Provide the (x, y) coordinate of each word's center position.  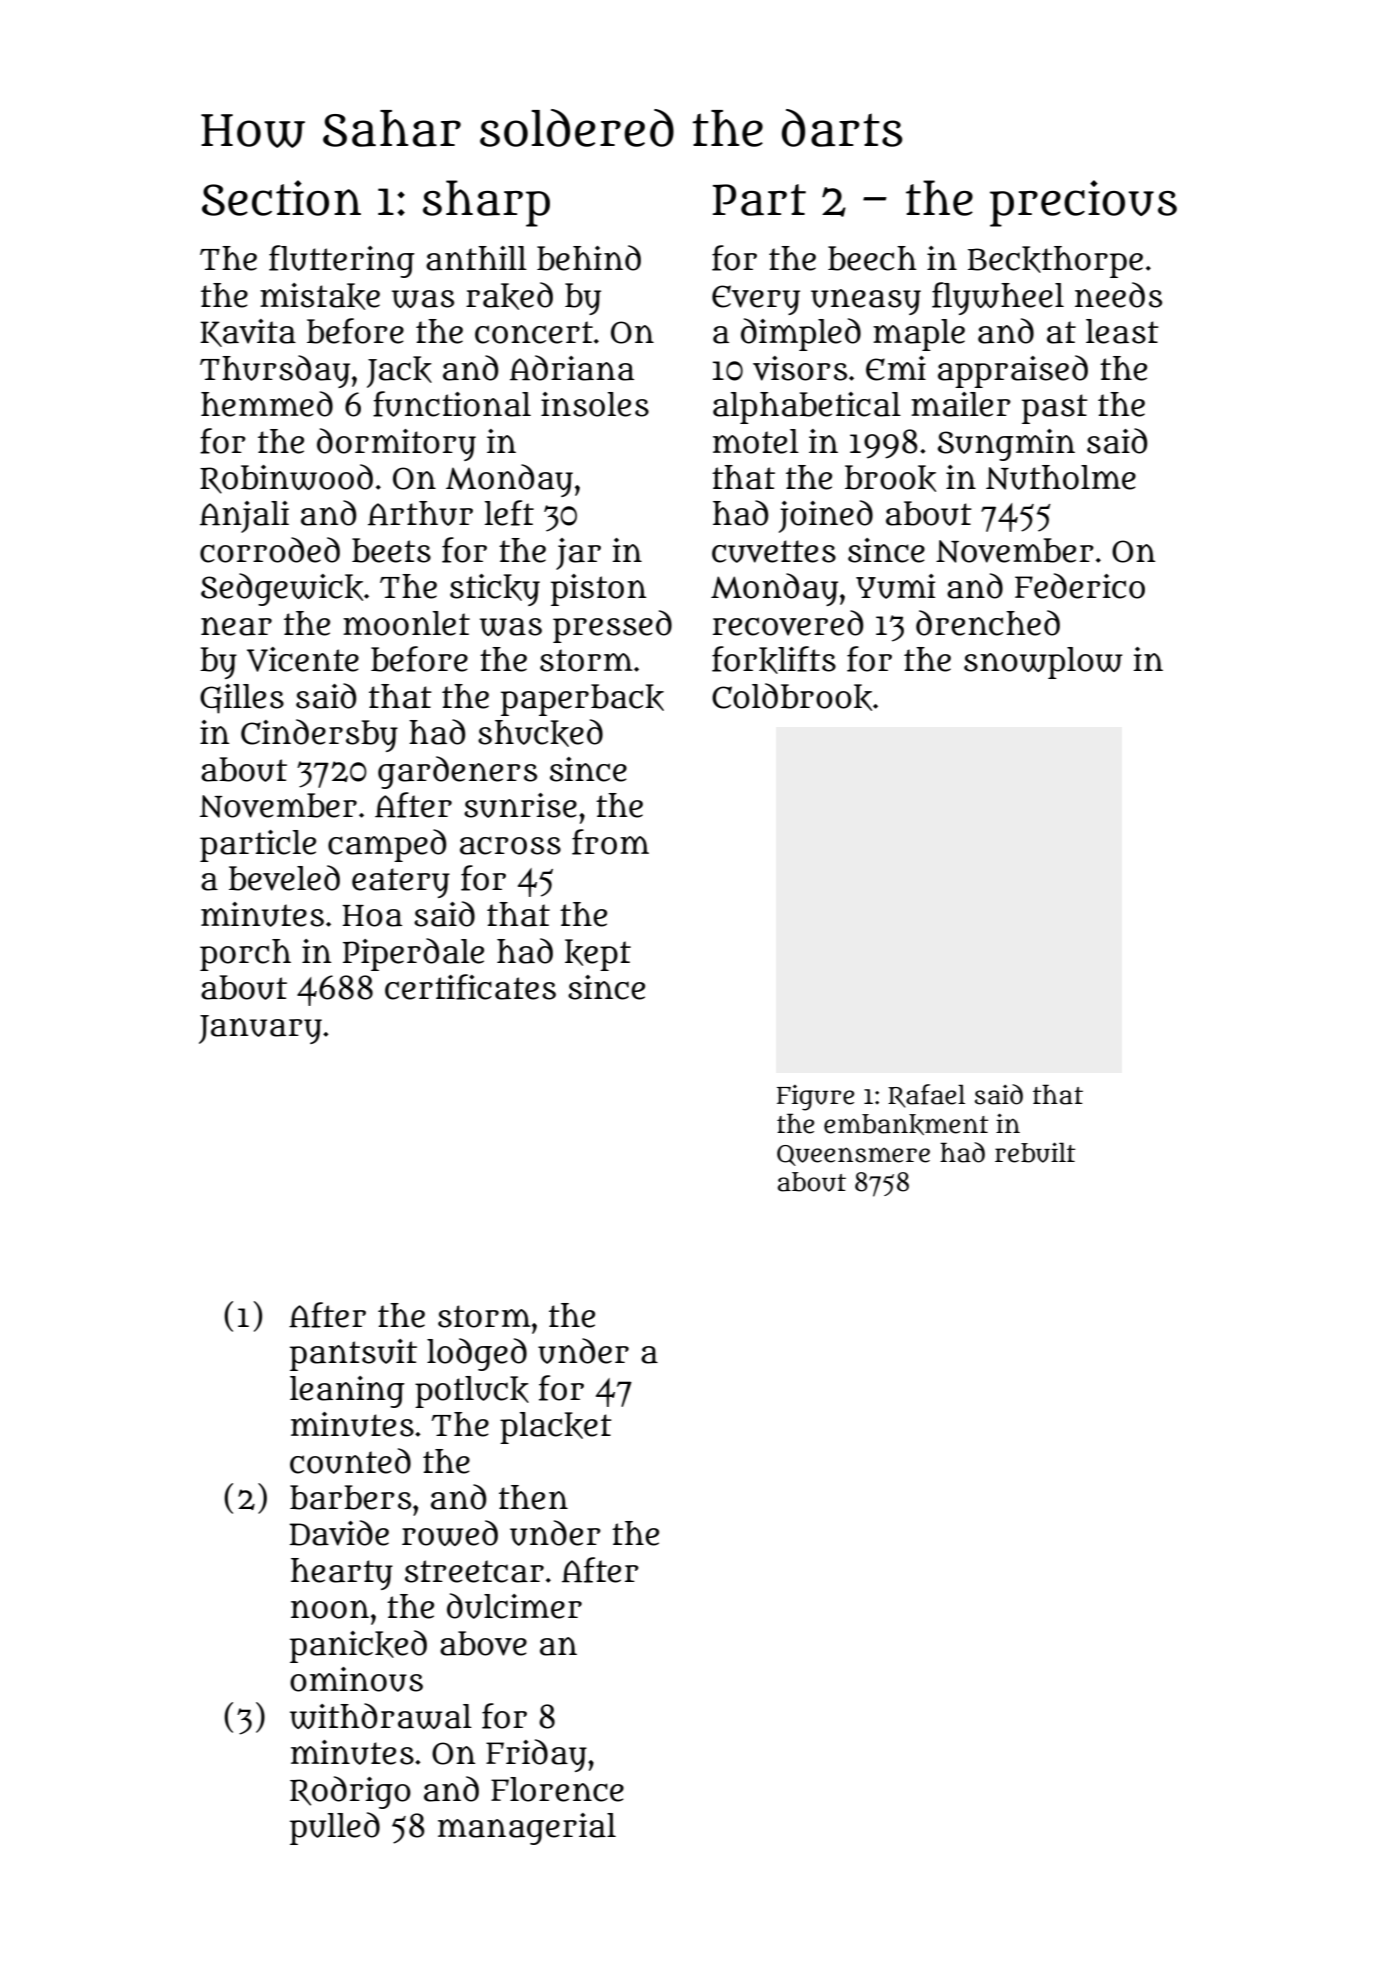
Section (281, 198)
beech (872, 258)
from (610, 842)
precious (1083, 203)
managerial (527, 1829)
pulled (335, 1828)
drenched (988, 623)
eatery (401, 883)
